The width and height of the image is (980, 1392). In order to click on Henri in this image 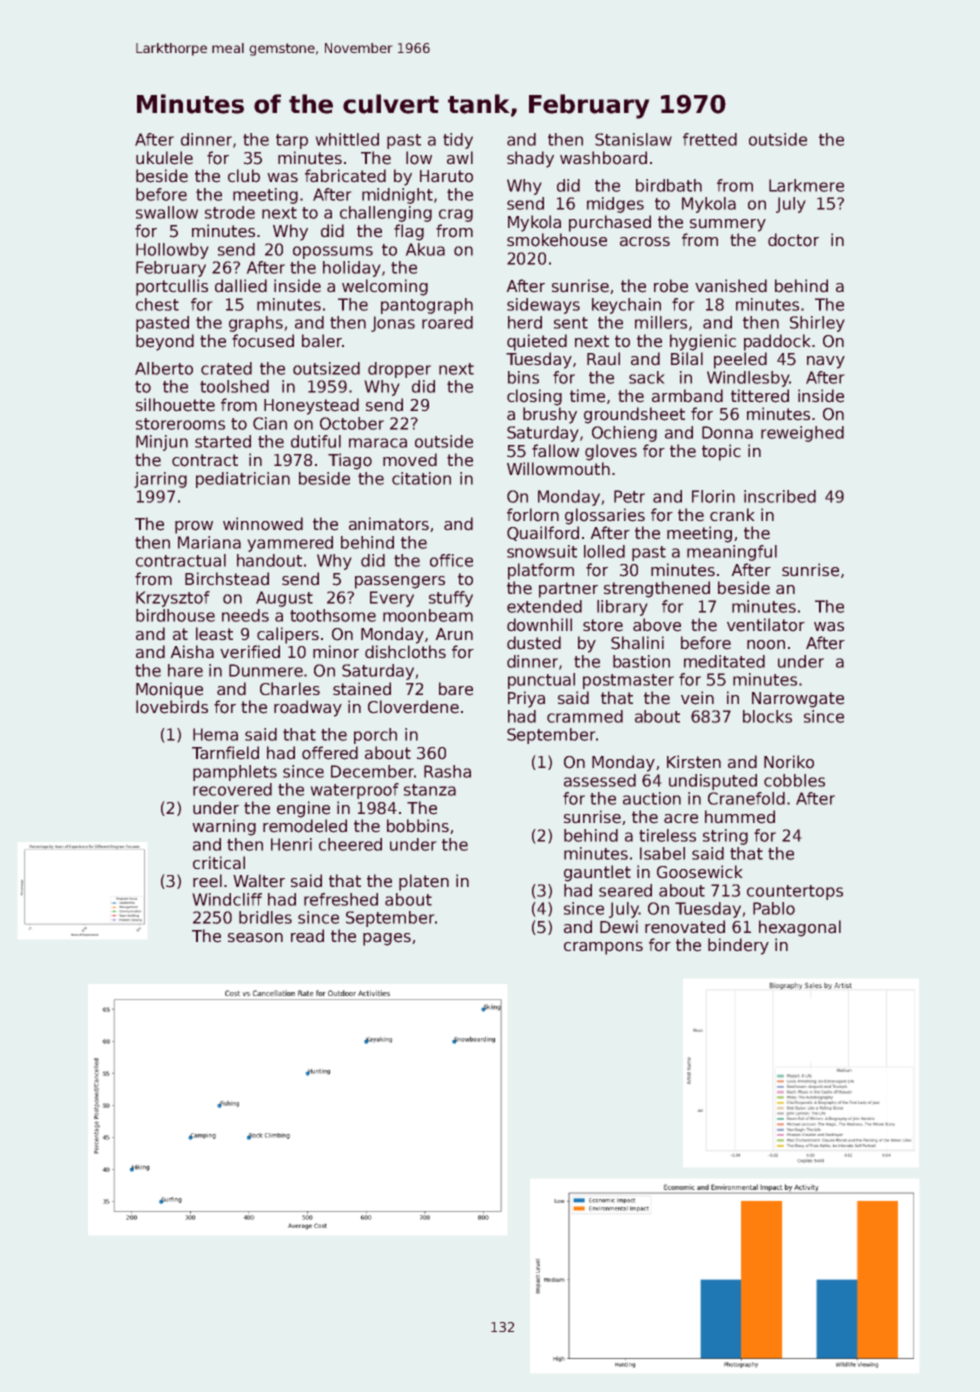, I will do `click(291, 844)`.
